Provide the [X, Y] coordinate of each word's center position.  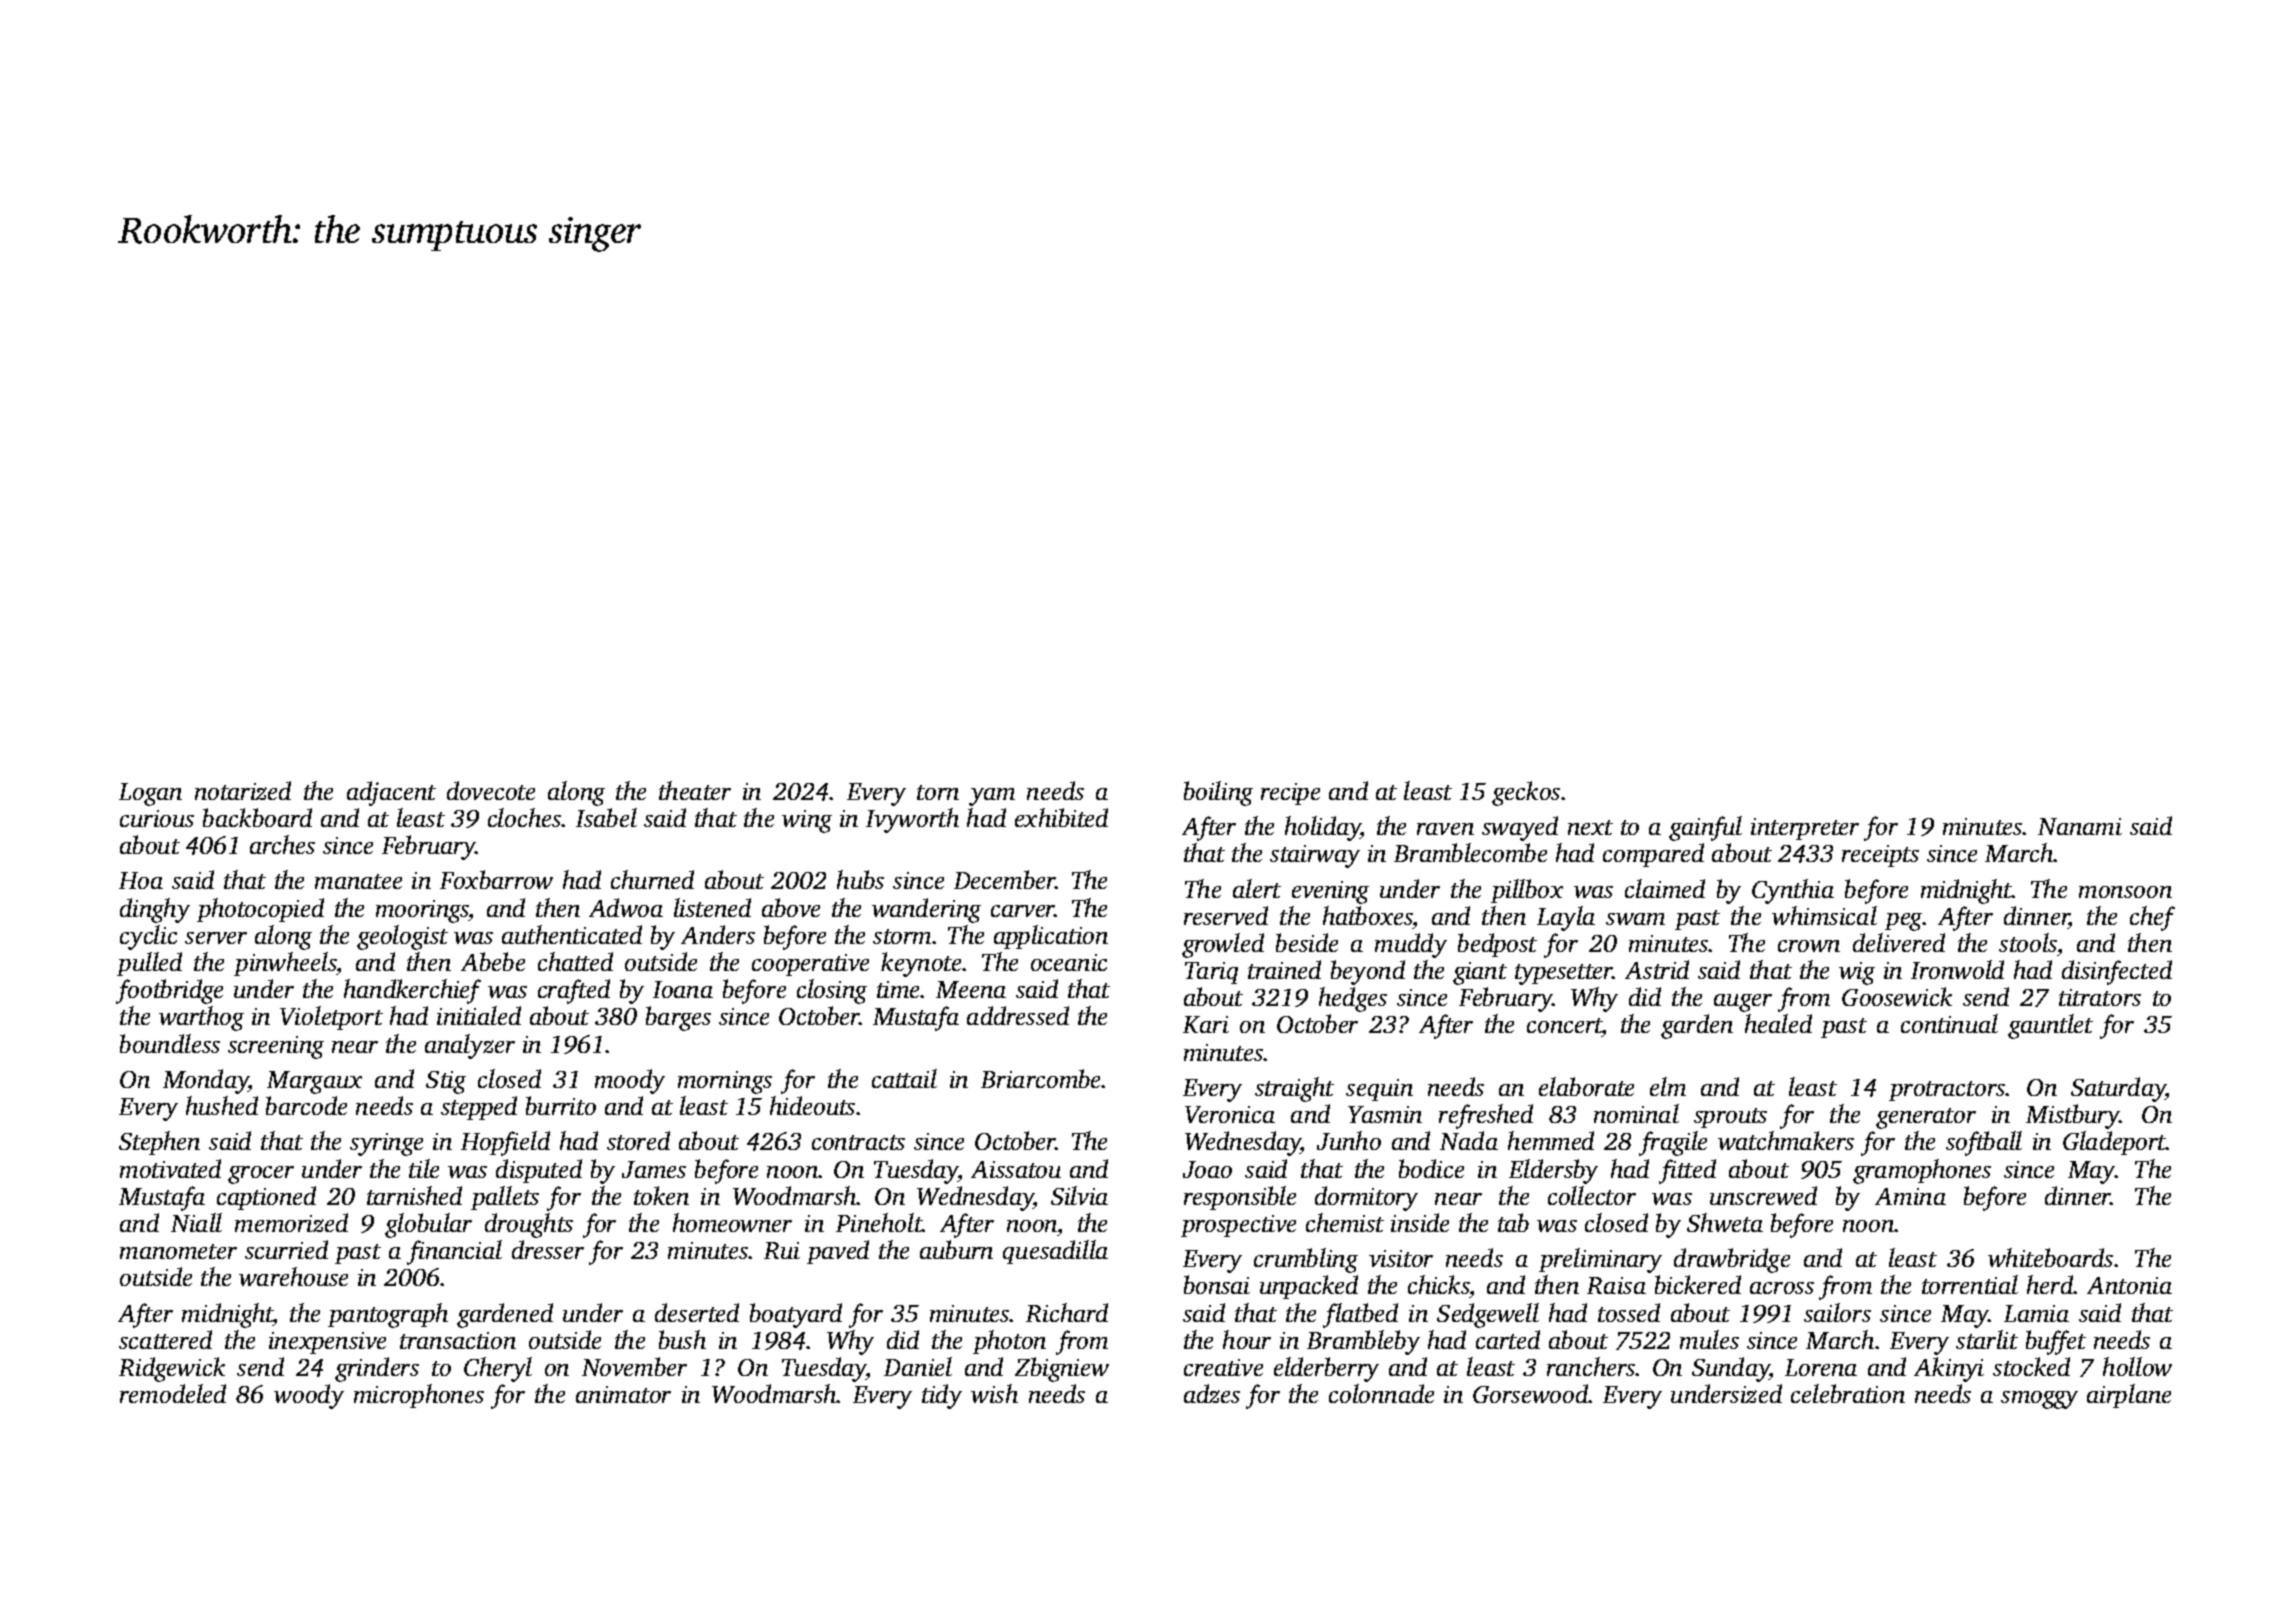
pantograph [388, 1315]
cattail [904, 1078]
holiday [1323, 828]
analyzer [470, 1046]
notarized [243, 790]
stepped [479, 1108]
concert [1564, 1027]
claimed [1665, 888]
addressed [1018, 1015]
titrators [2100, 997]
